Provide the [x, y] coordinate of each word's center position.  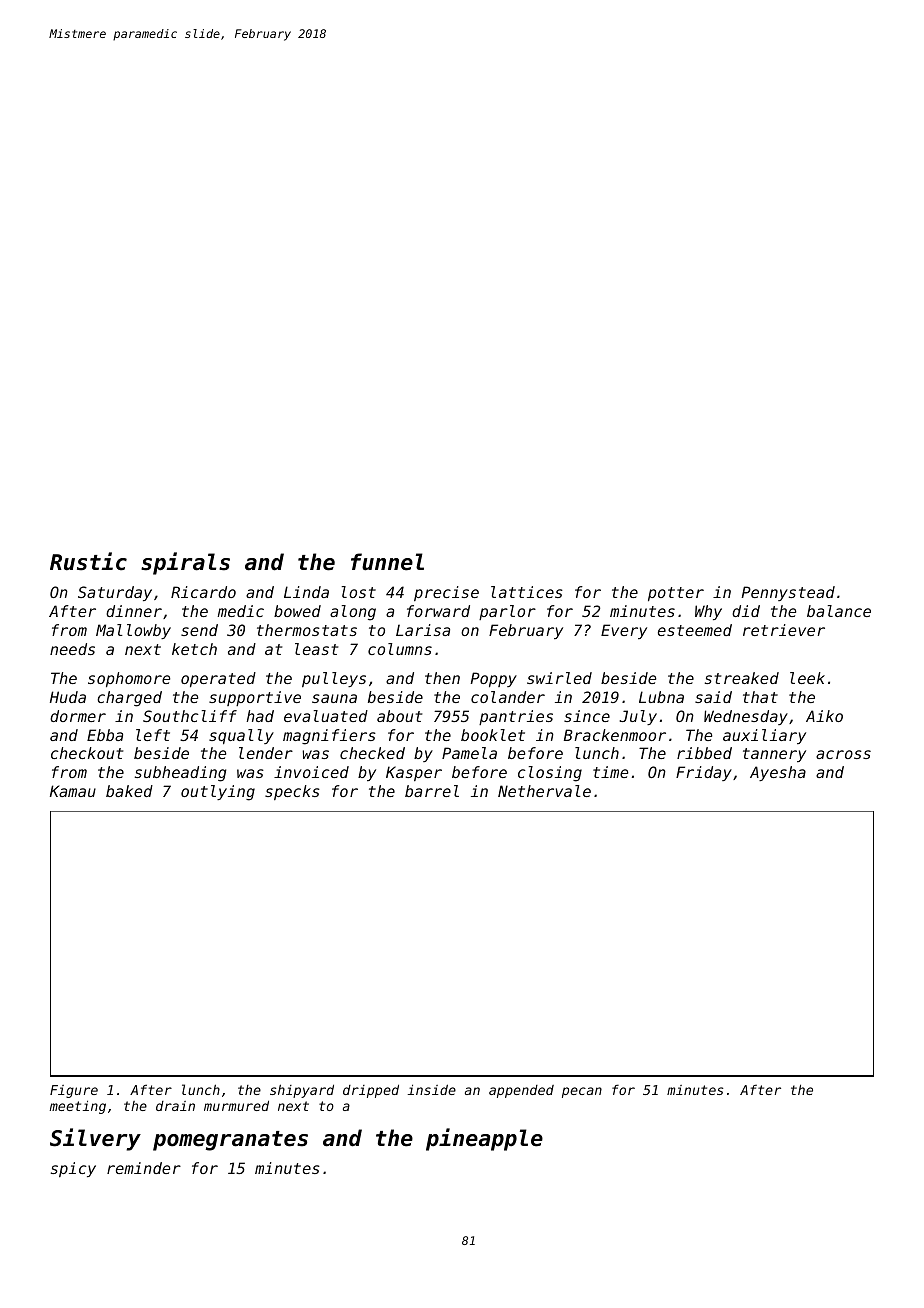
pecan [582, 1092]
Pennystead [788, 593]
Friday [704, 773]
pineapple [484, 1139]
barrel [432, 791]
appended [521, 1091]
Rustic [88, 561]
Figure [74, 1091]
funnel [387, 562]
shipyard [302, 1091]
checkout [87, 753]
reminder [144, 1168]
